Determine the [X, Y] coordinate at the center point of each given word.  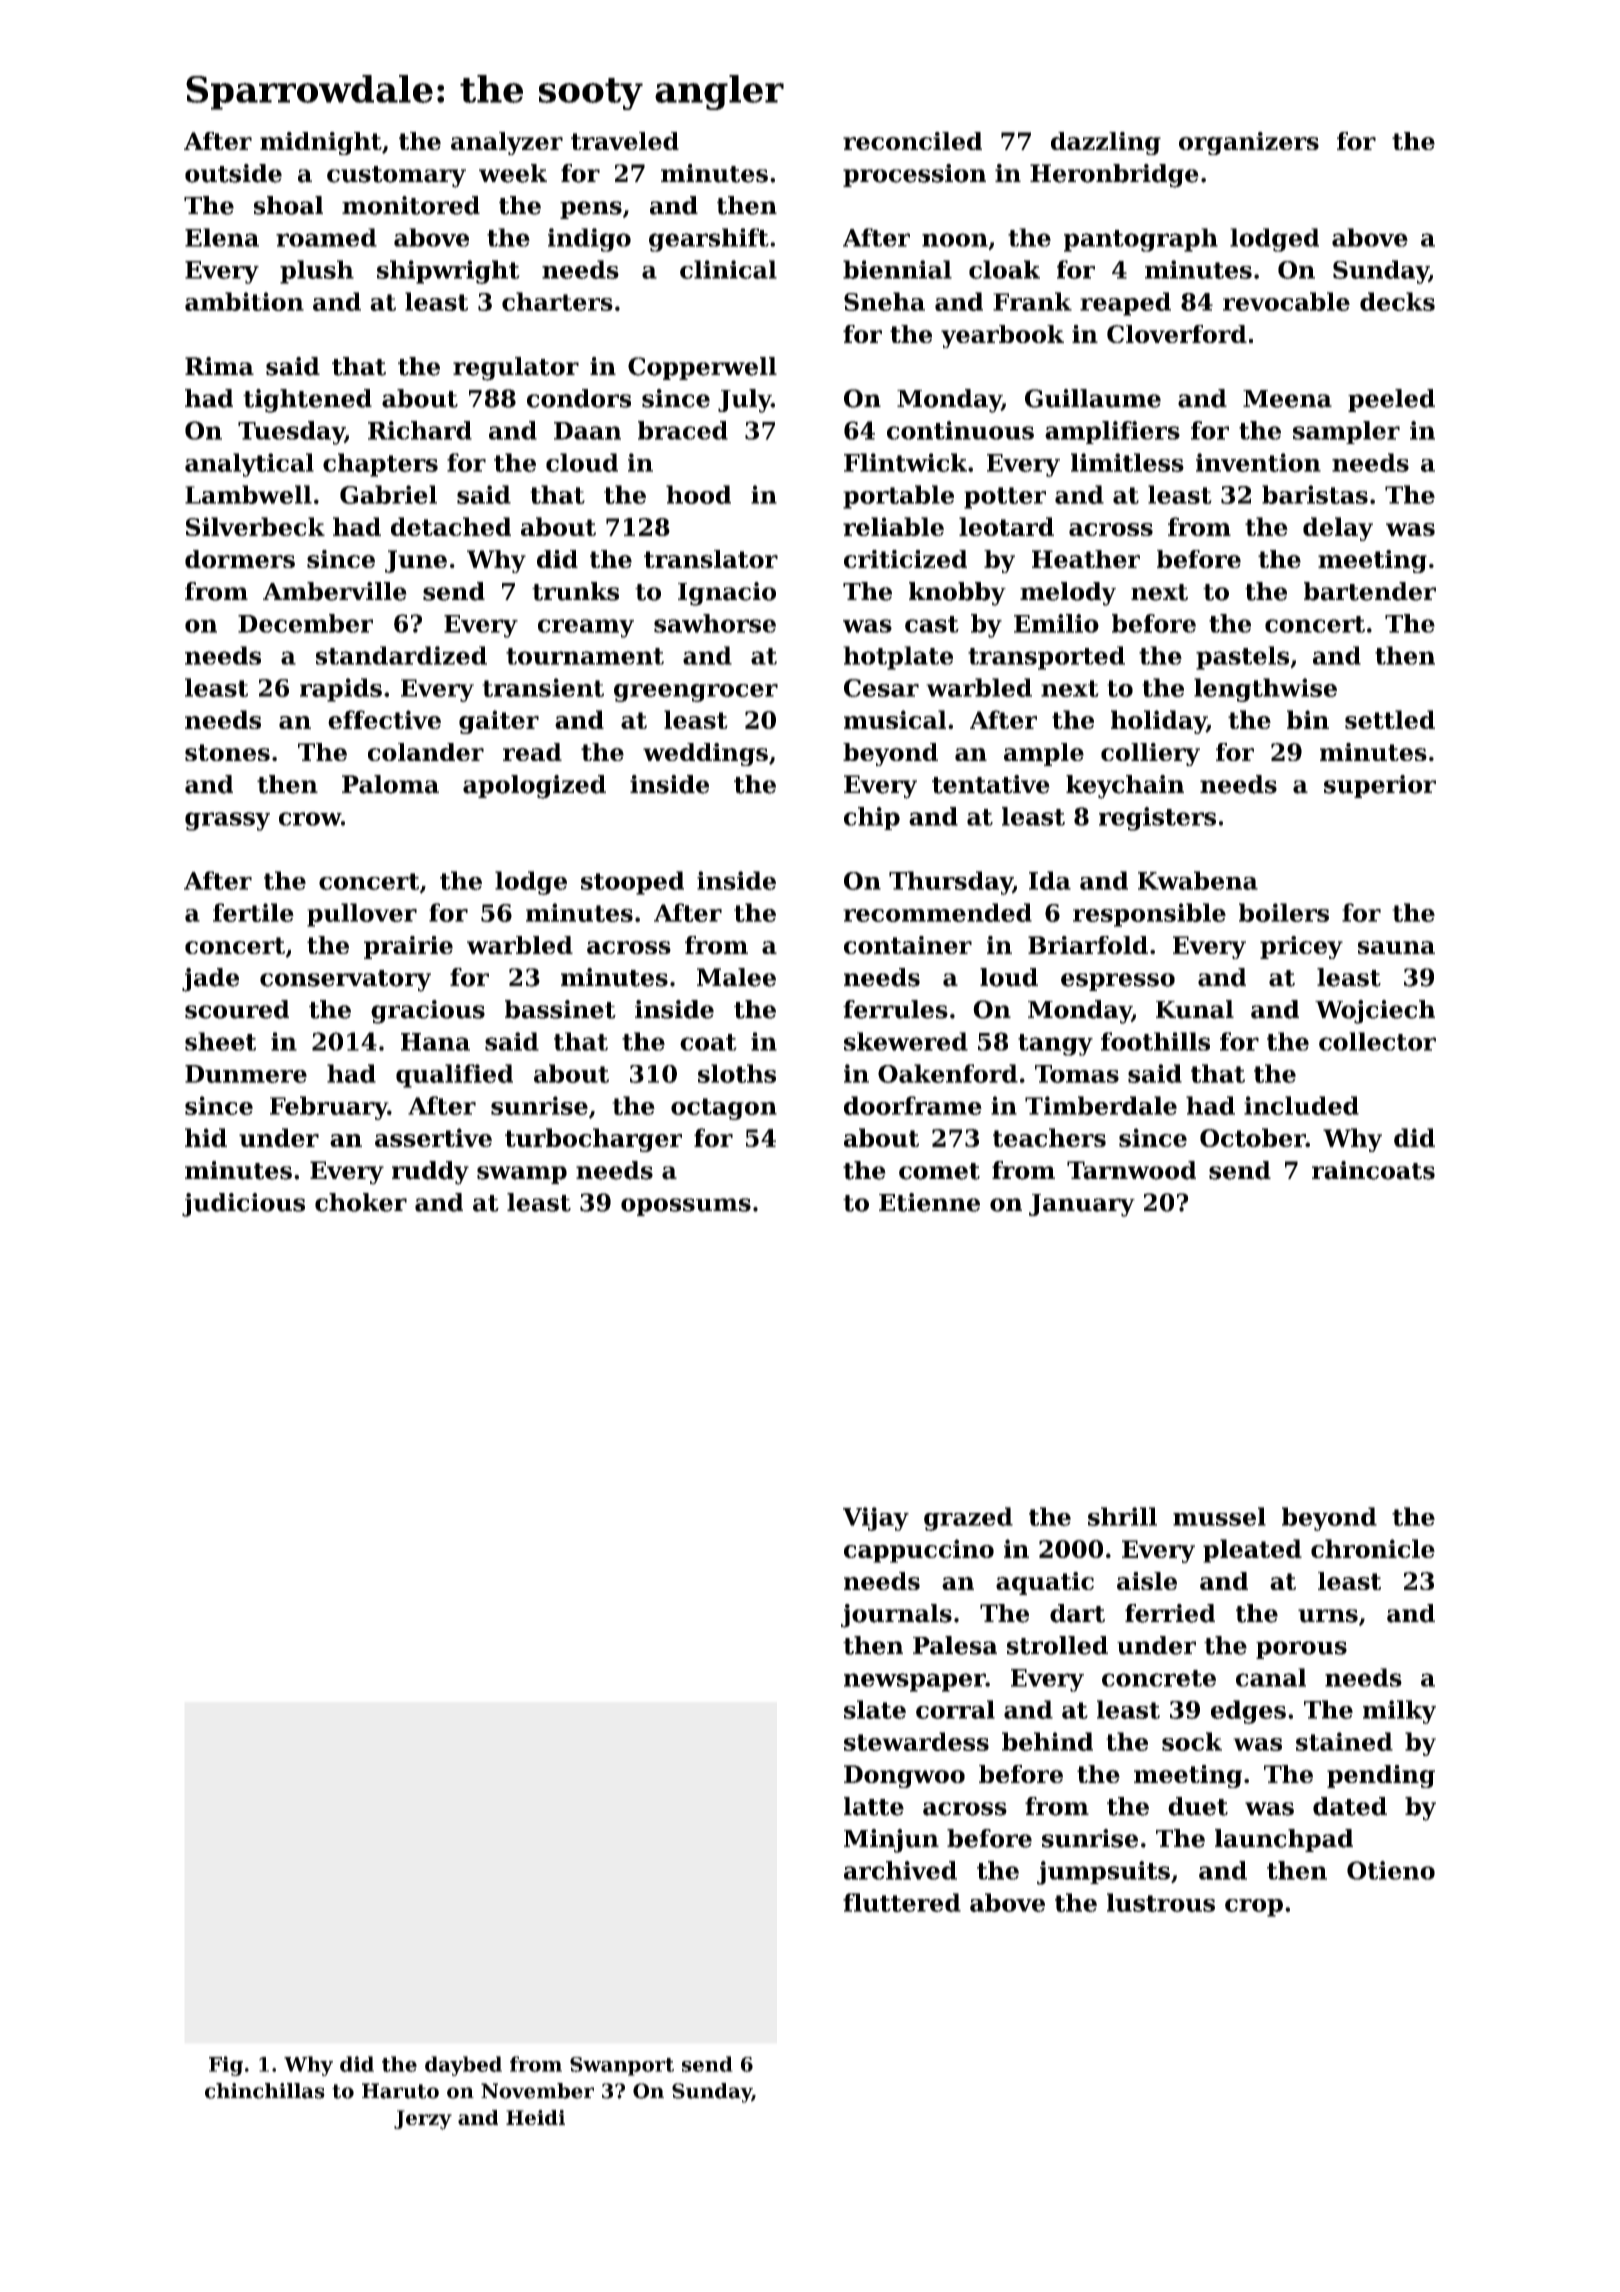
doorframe [913, 1105]
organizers [1249, 143]
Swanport [622, 2066]
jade [210, 980]
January [1082, 1205]
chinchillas [265, 2091]
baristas [1315, 494]
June [416, 561]
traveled [625, 141]
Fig [226, 2066]
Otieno [1391, 1870]
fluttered [902, 1902]
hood [698, 494]
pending [1381, 1776]
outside [233, 173]
